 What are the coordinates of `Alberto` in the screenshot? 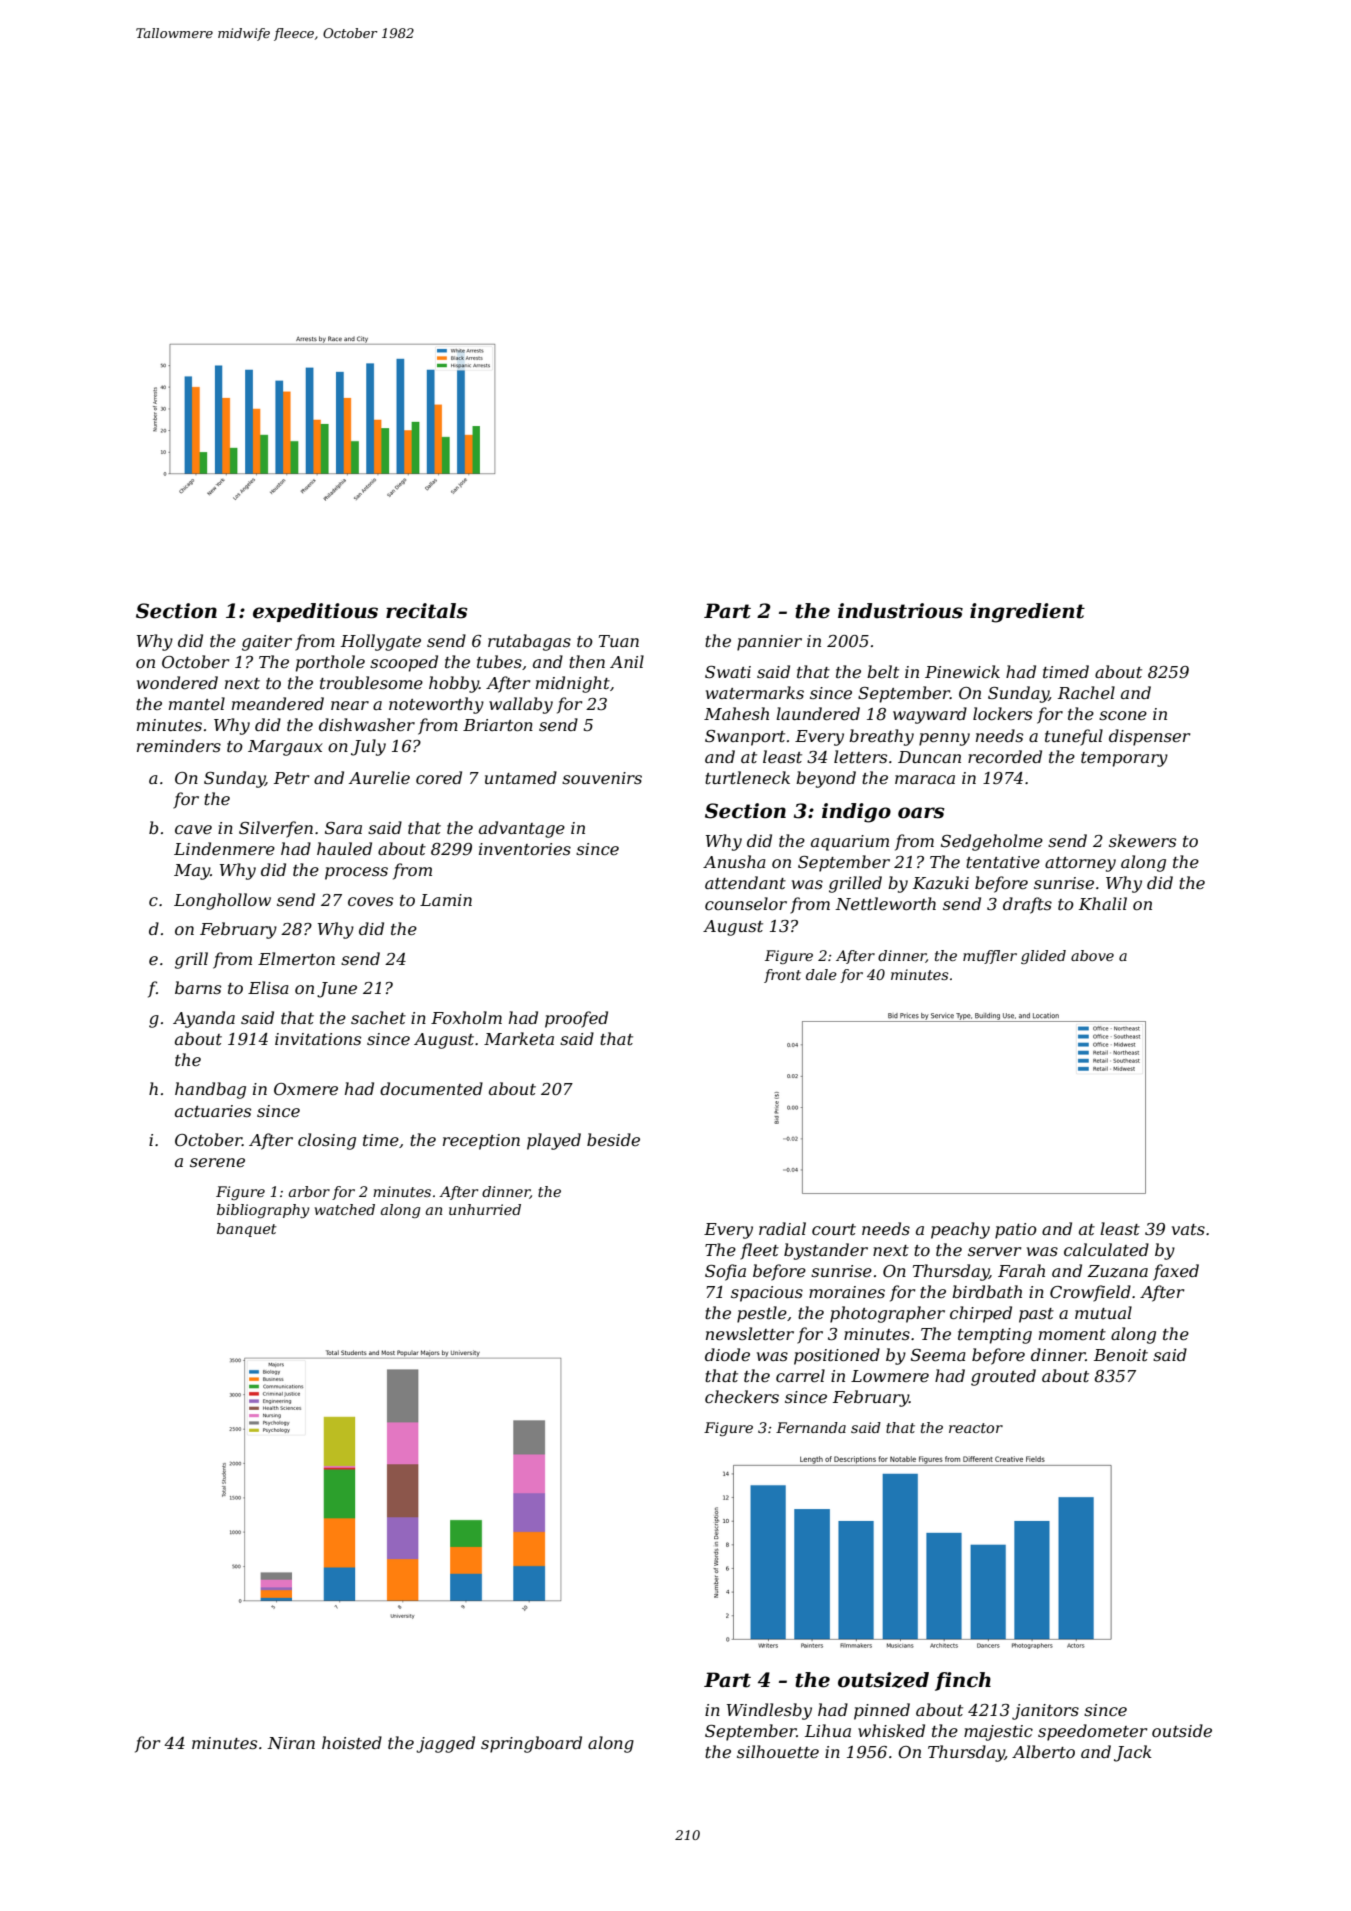 It's located at (1043, 1751).
